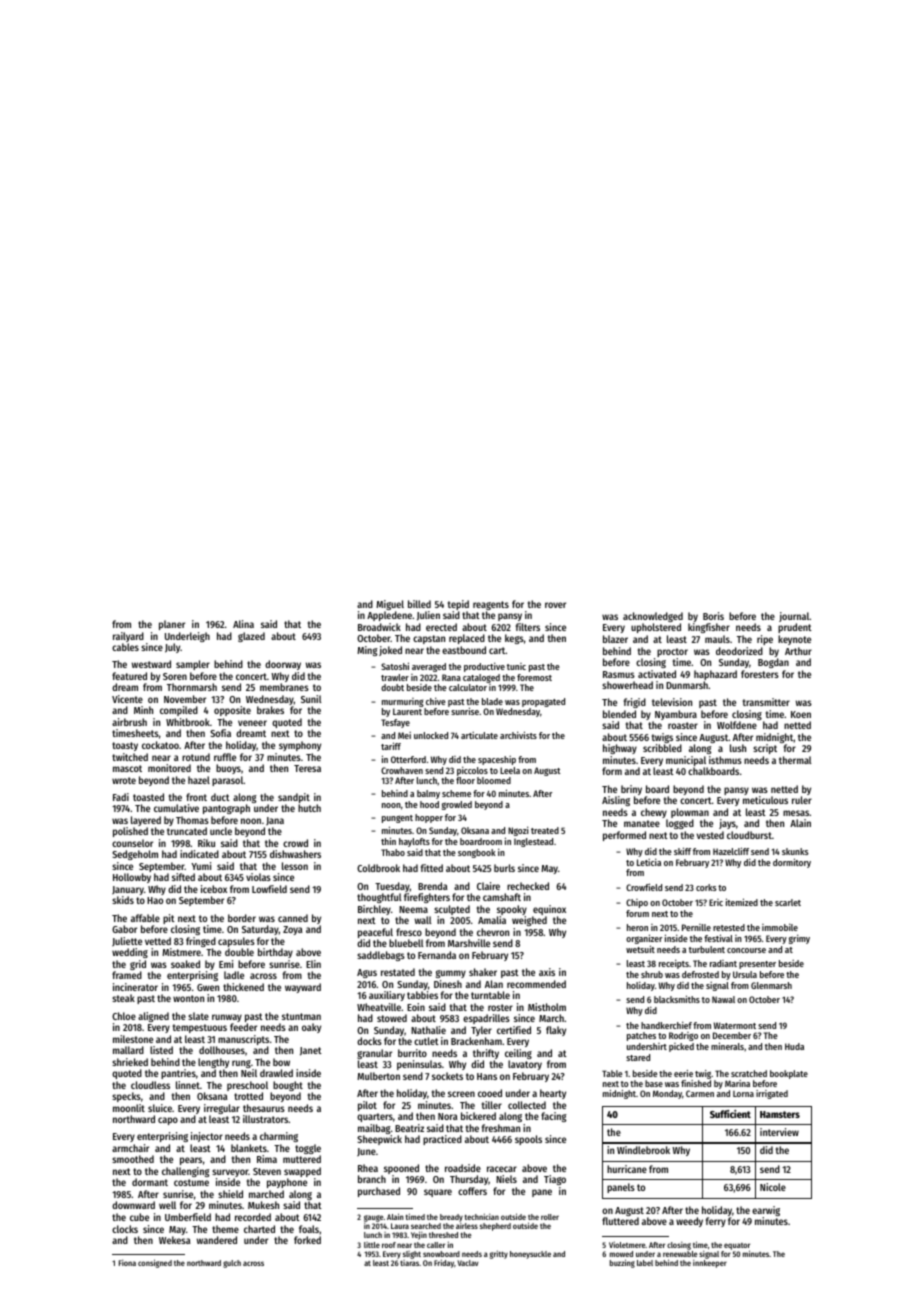  What do you see at coordinates (392, 1018) in the screenshot?
I see `stowed` at bounding box center [392, 1018].
